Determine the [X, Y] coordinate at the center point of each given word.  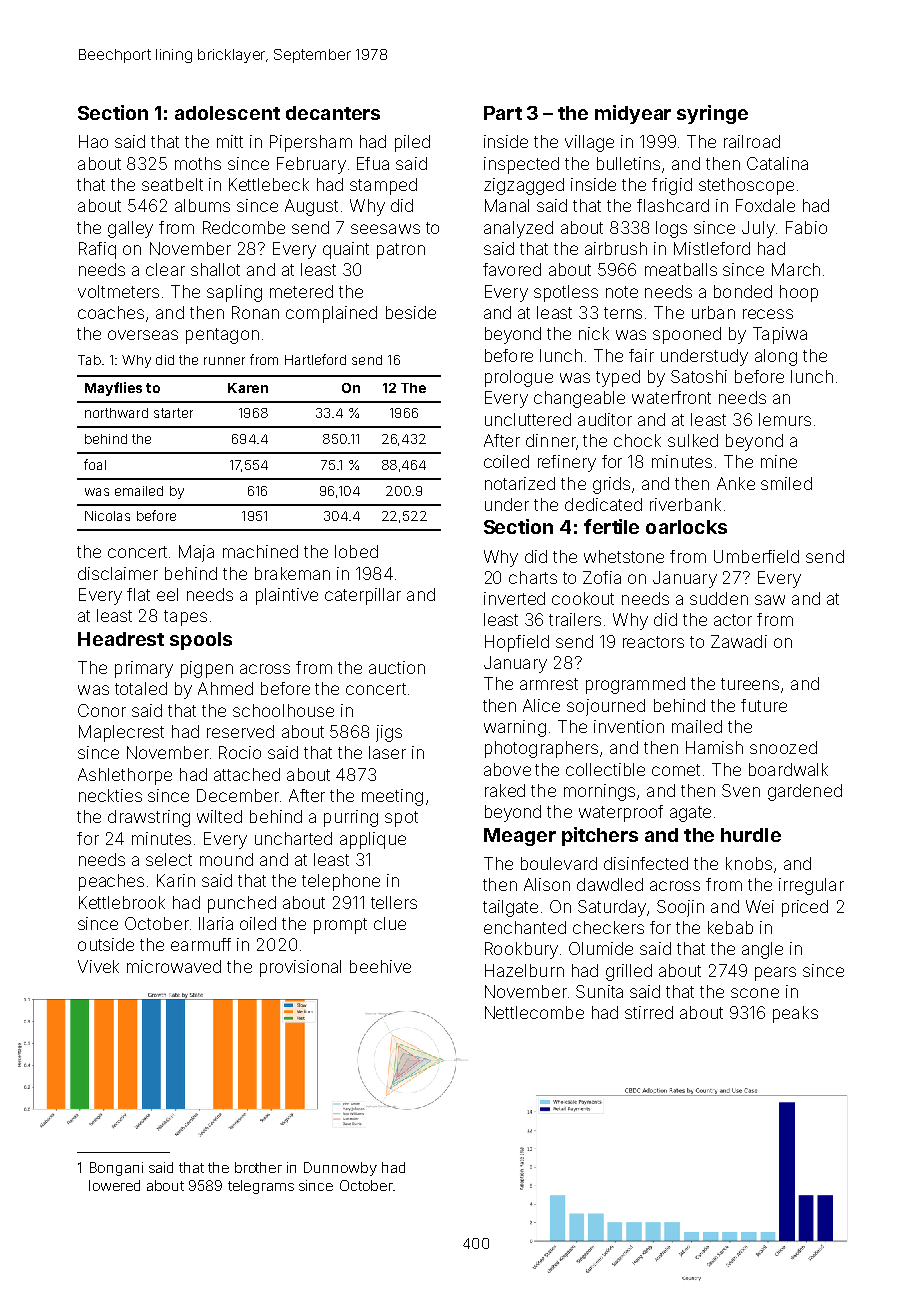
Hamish [714, 747]
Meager [520, 837]
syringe [712, 114]
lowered [114, 1185]
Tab [89, 360]
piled [412, 143]
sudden [719, 598]
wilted [219, 816]
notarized [520, 483]
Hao [93, 141]
